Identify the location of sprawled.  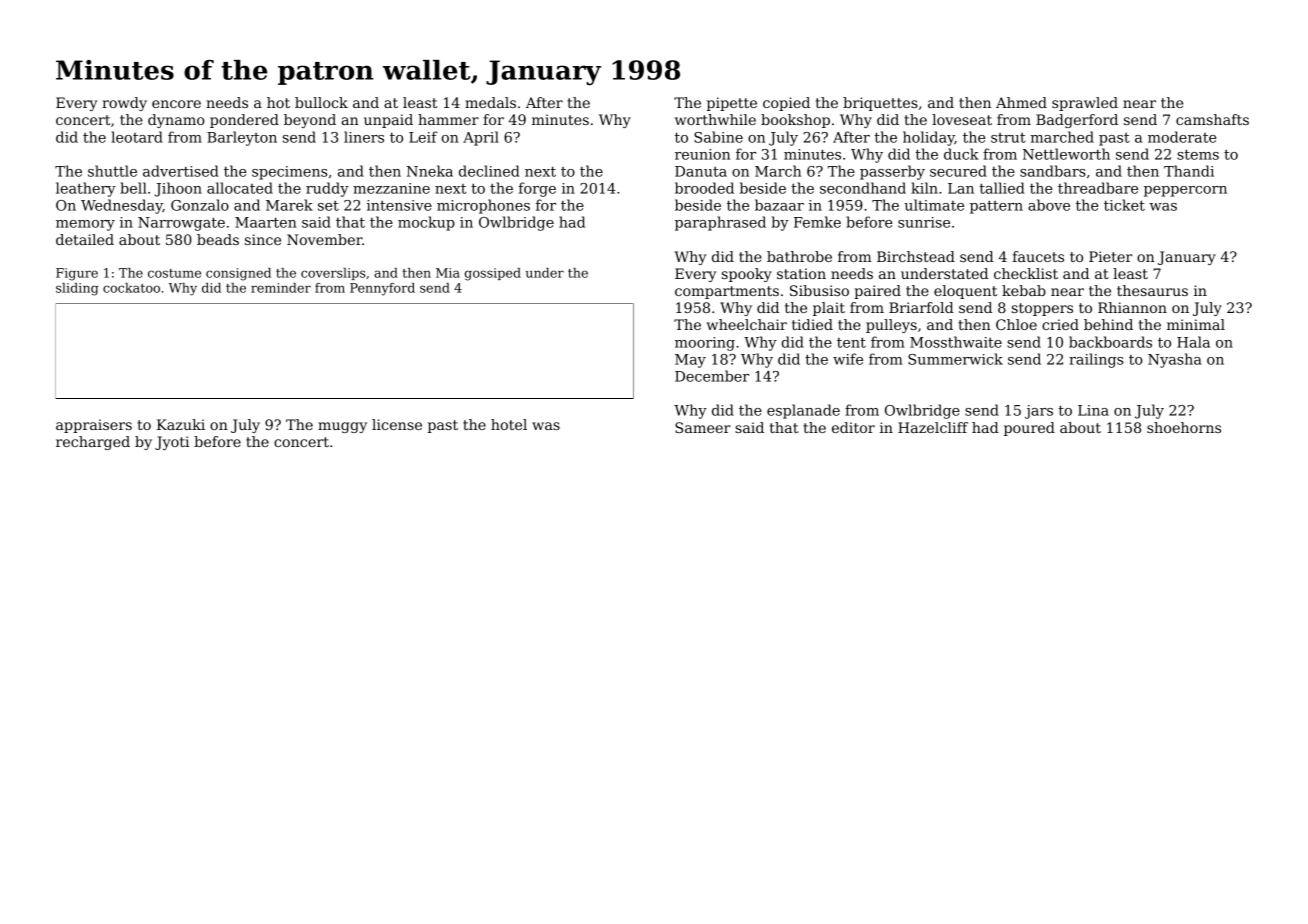
(1085, 104).
